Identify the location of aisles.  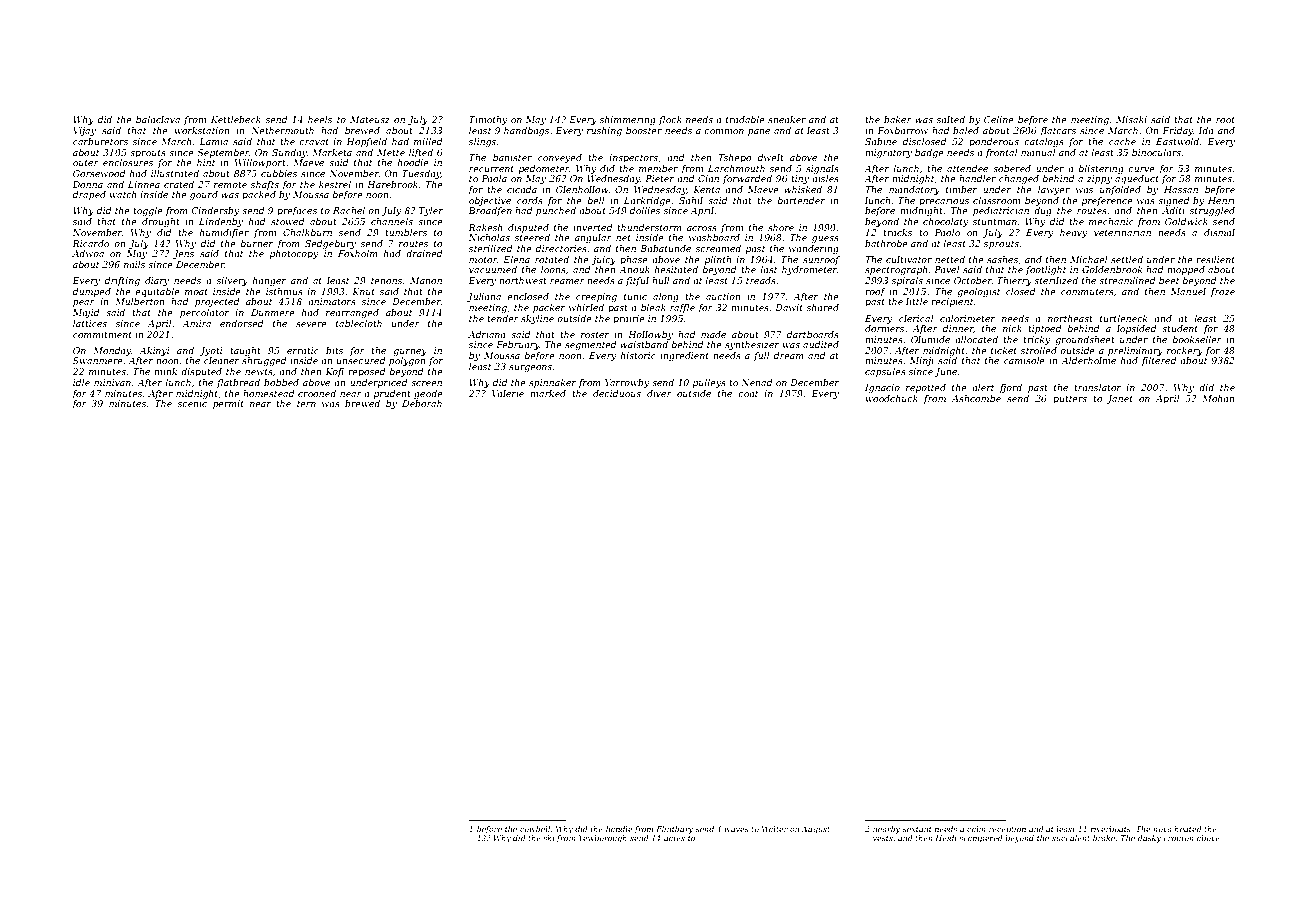
(825, 178).
